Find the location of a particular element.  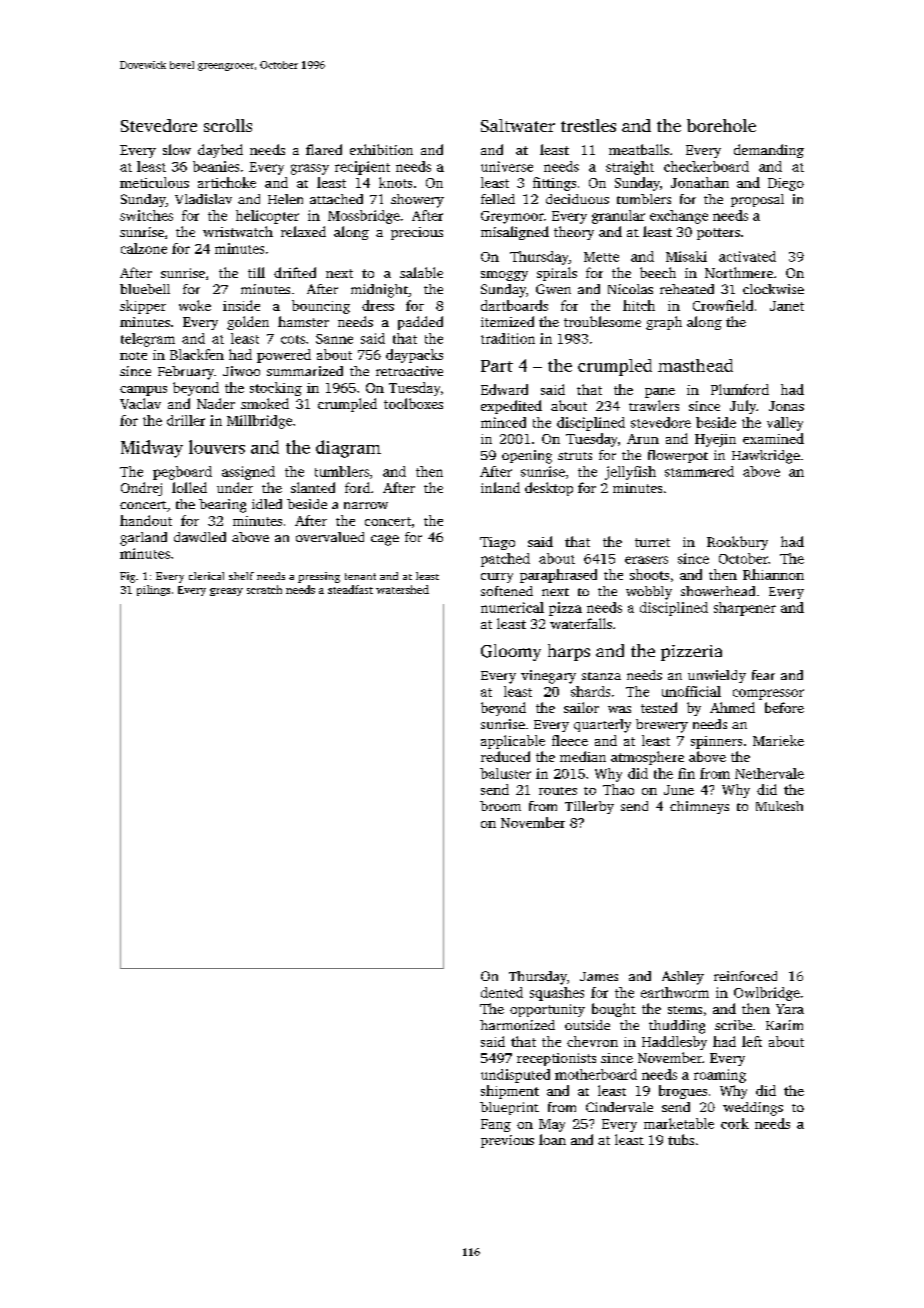

Ahmed is located at coordinates (732, 707).
